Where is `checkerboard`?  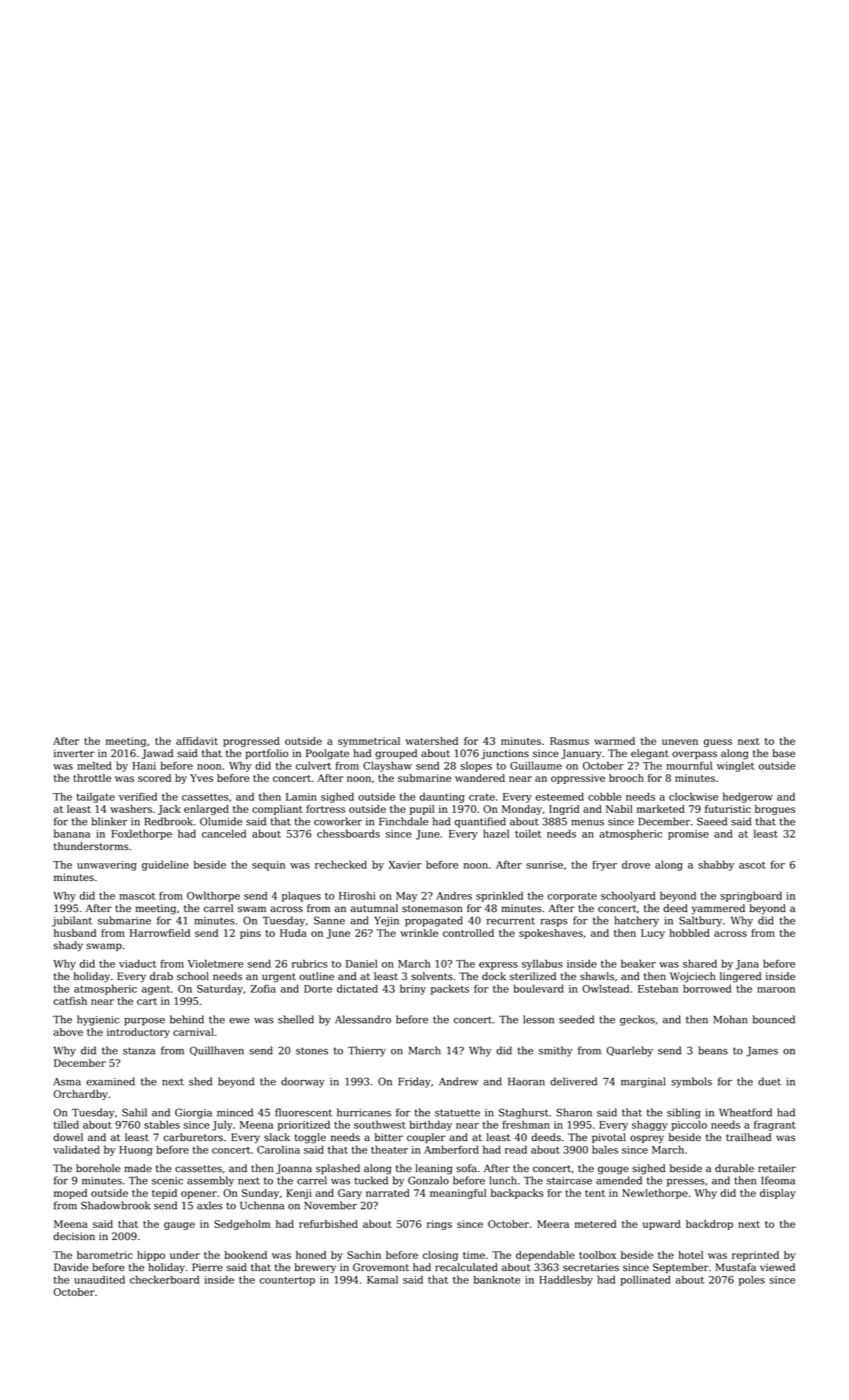 checkerboard is located at coordinates (164, 1279).
